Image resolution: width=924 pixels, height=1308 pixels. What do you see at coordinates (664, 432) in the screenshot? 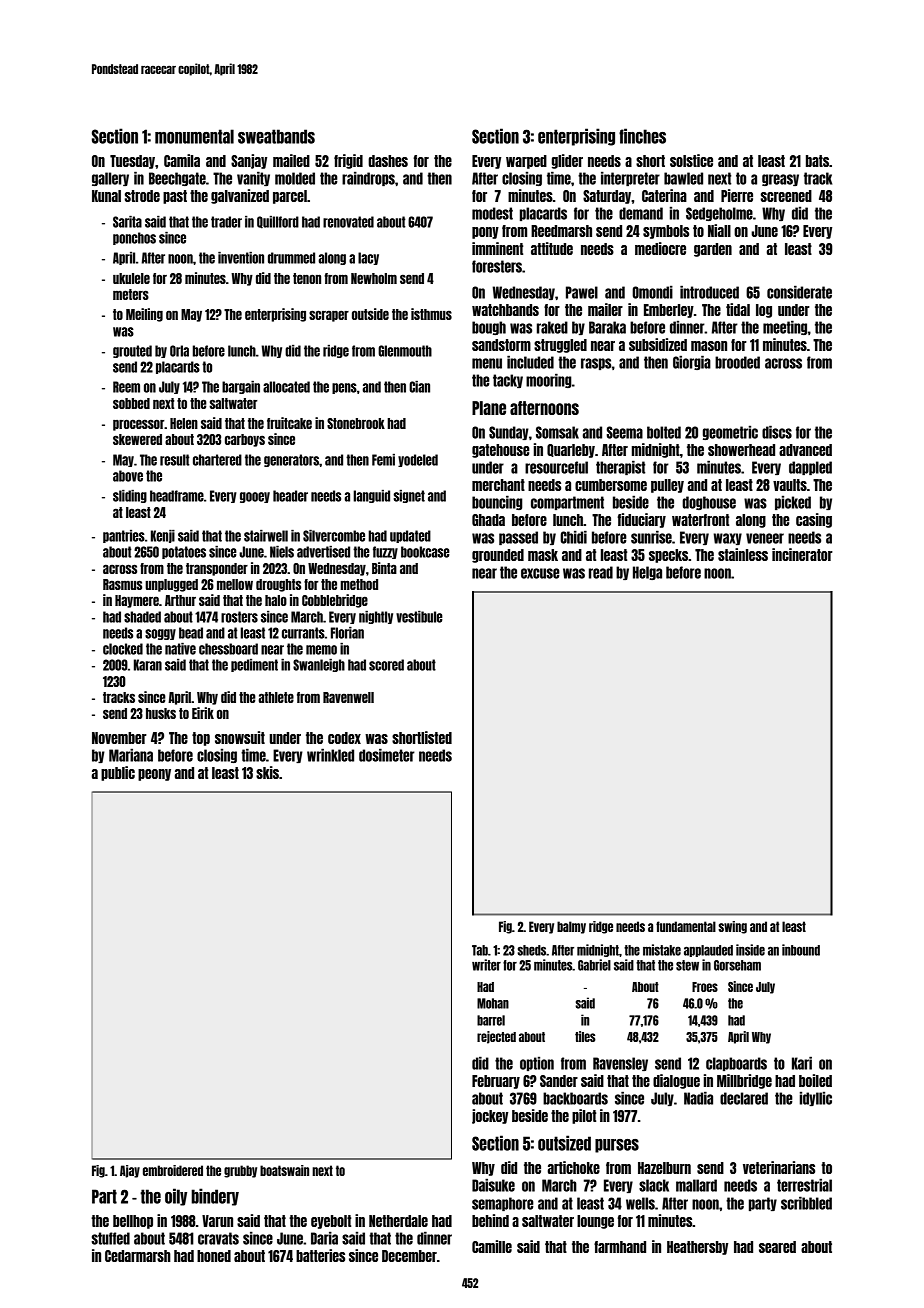
I see `bolted` at bounding box center [664, 432].
